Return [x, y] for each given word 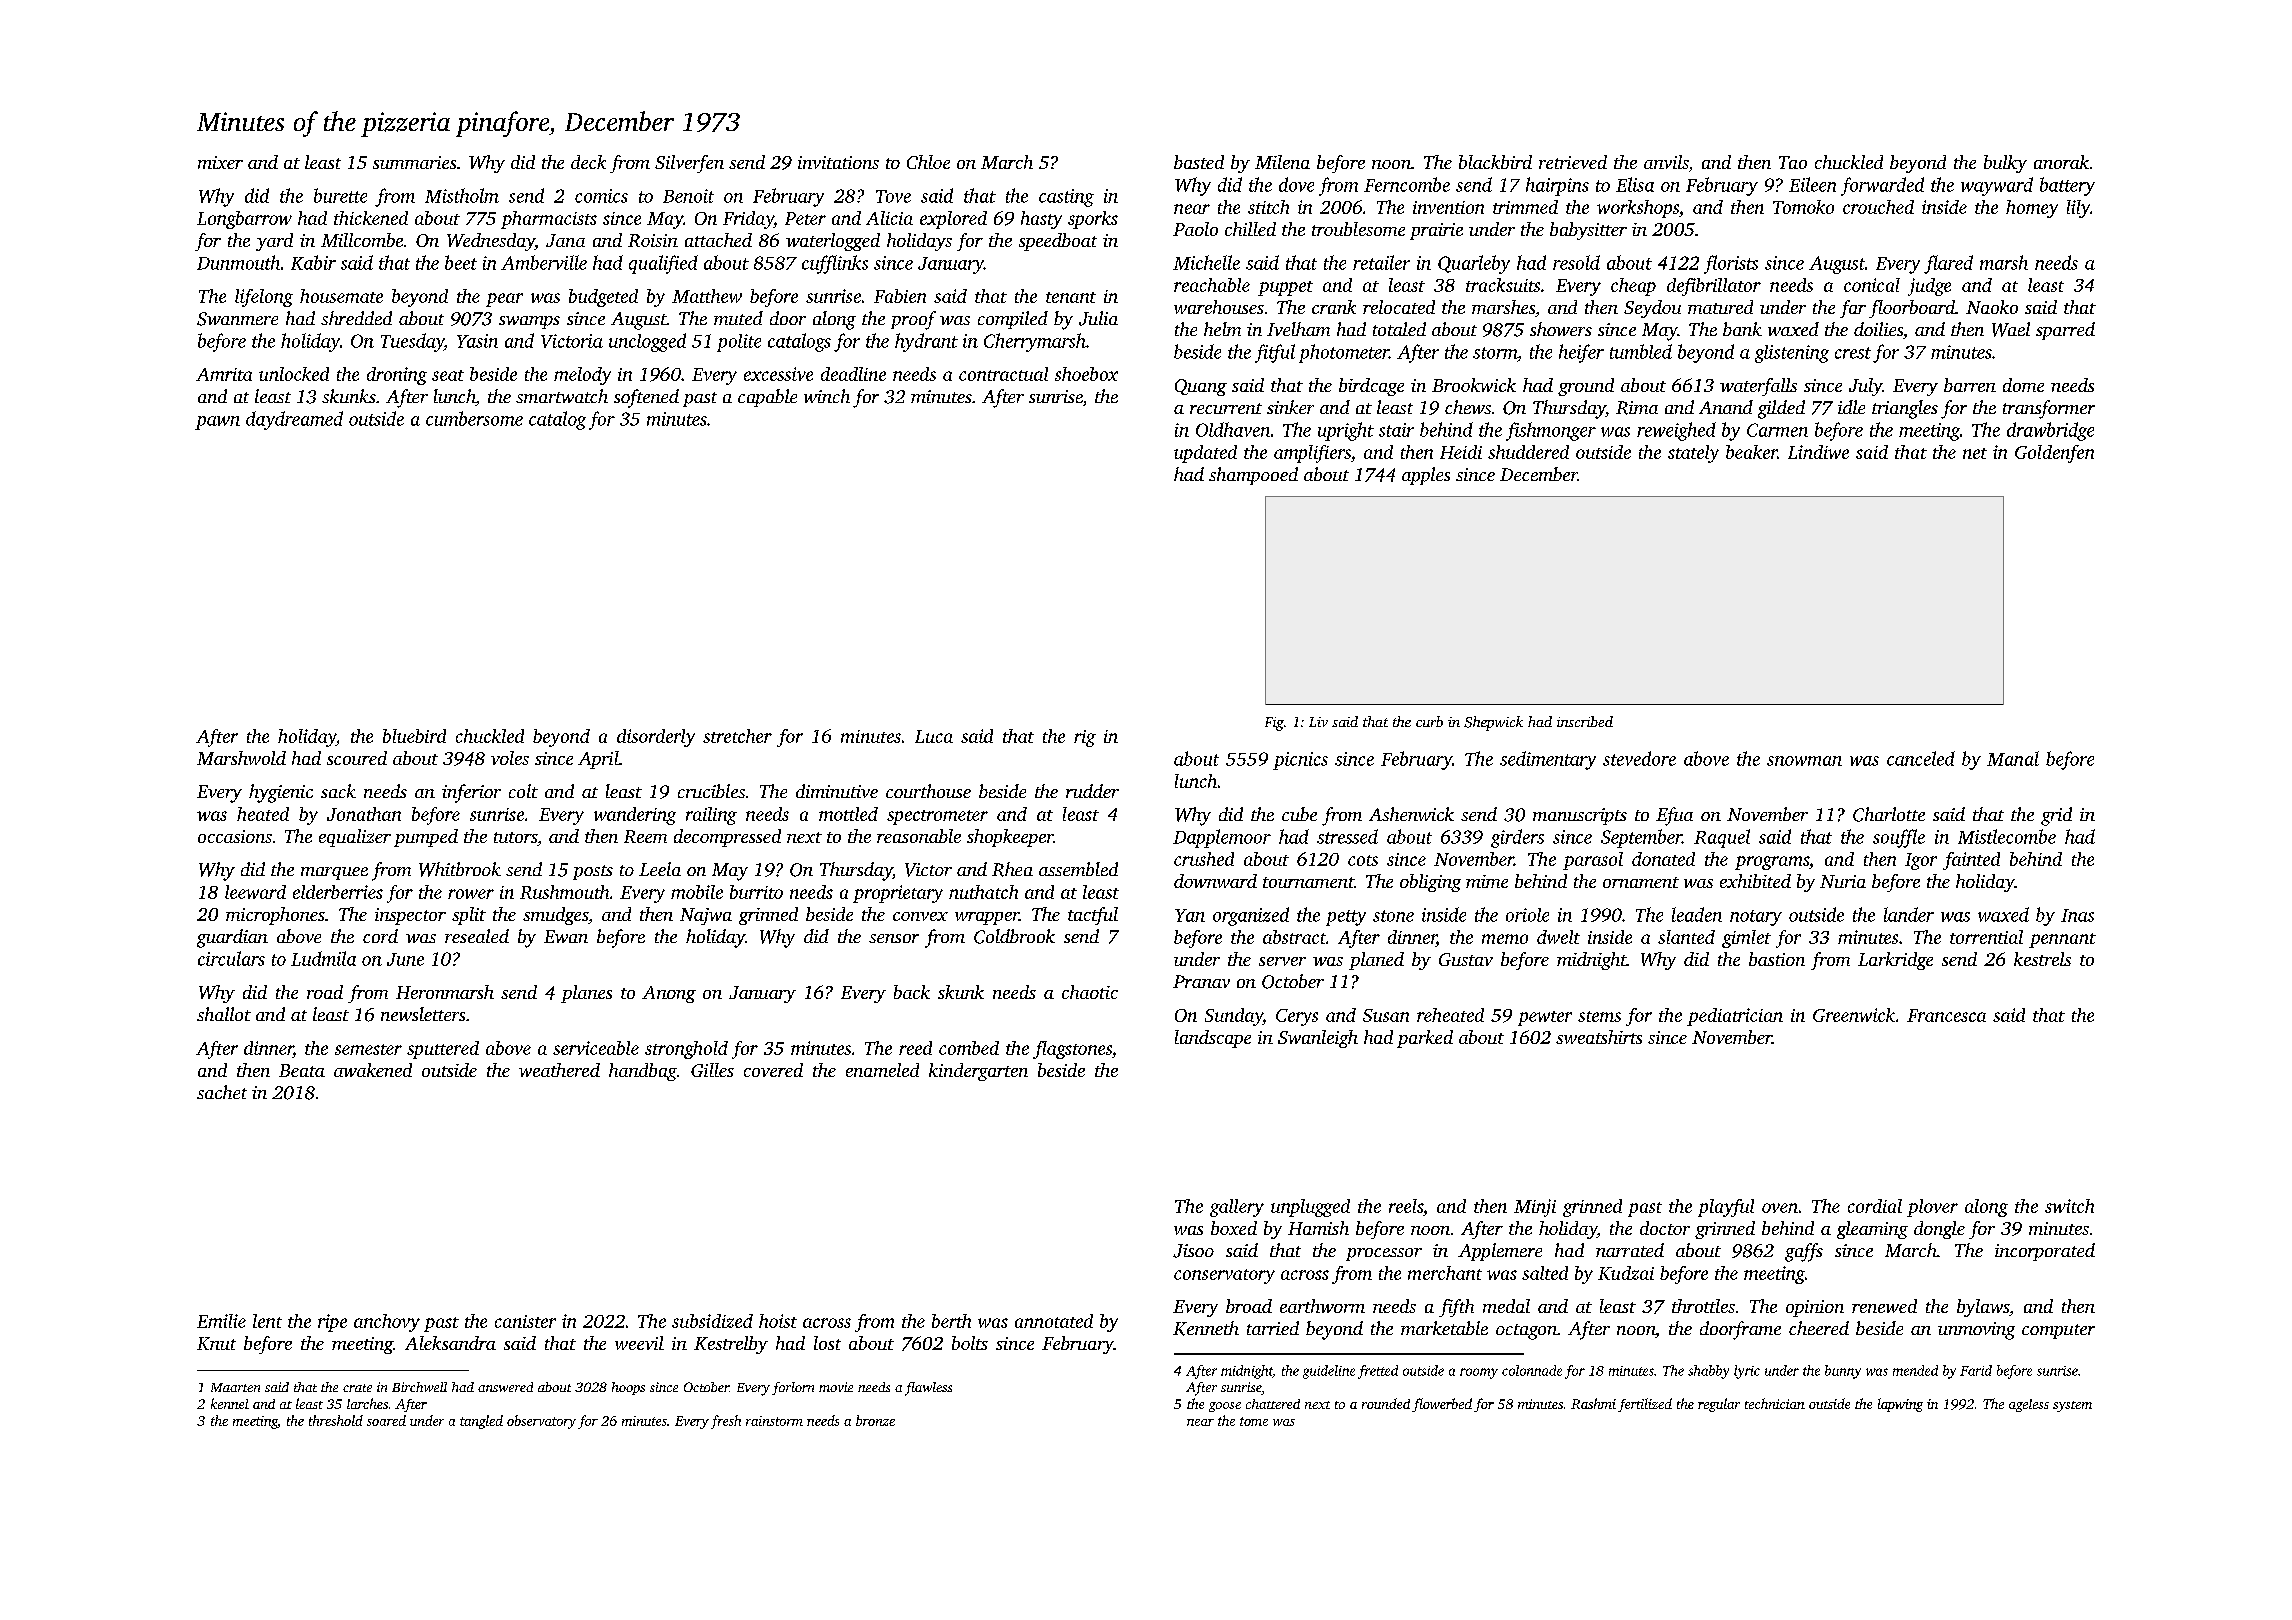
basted [1199, 162]
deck [588, 162]
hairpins [1557, 186]
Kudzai [1626, 1273]
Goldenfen [2054, 454]
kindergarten [978, 1072]
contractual [1003, 374]
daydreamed [294, 420]
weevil [639, 1343]
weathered [559, 1070]
